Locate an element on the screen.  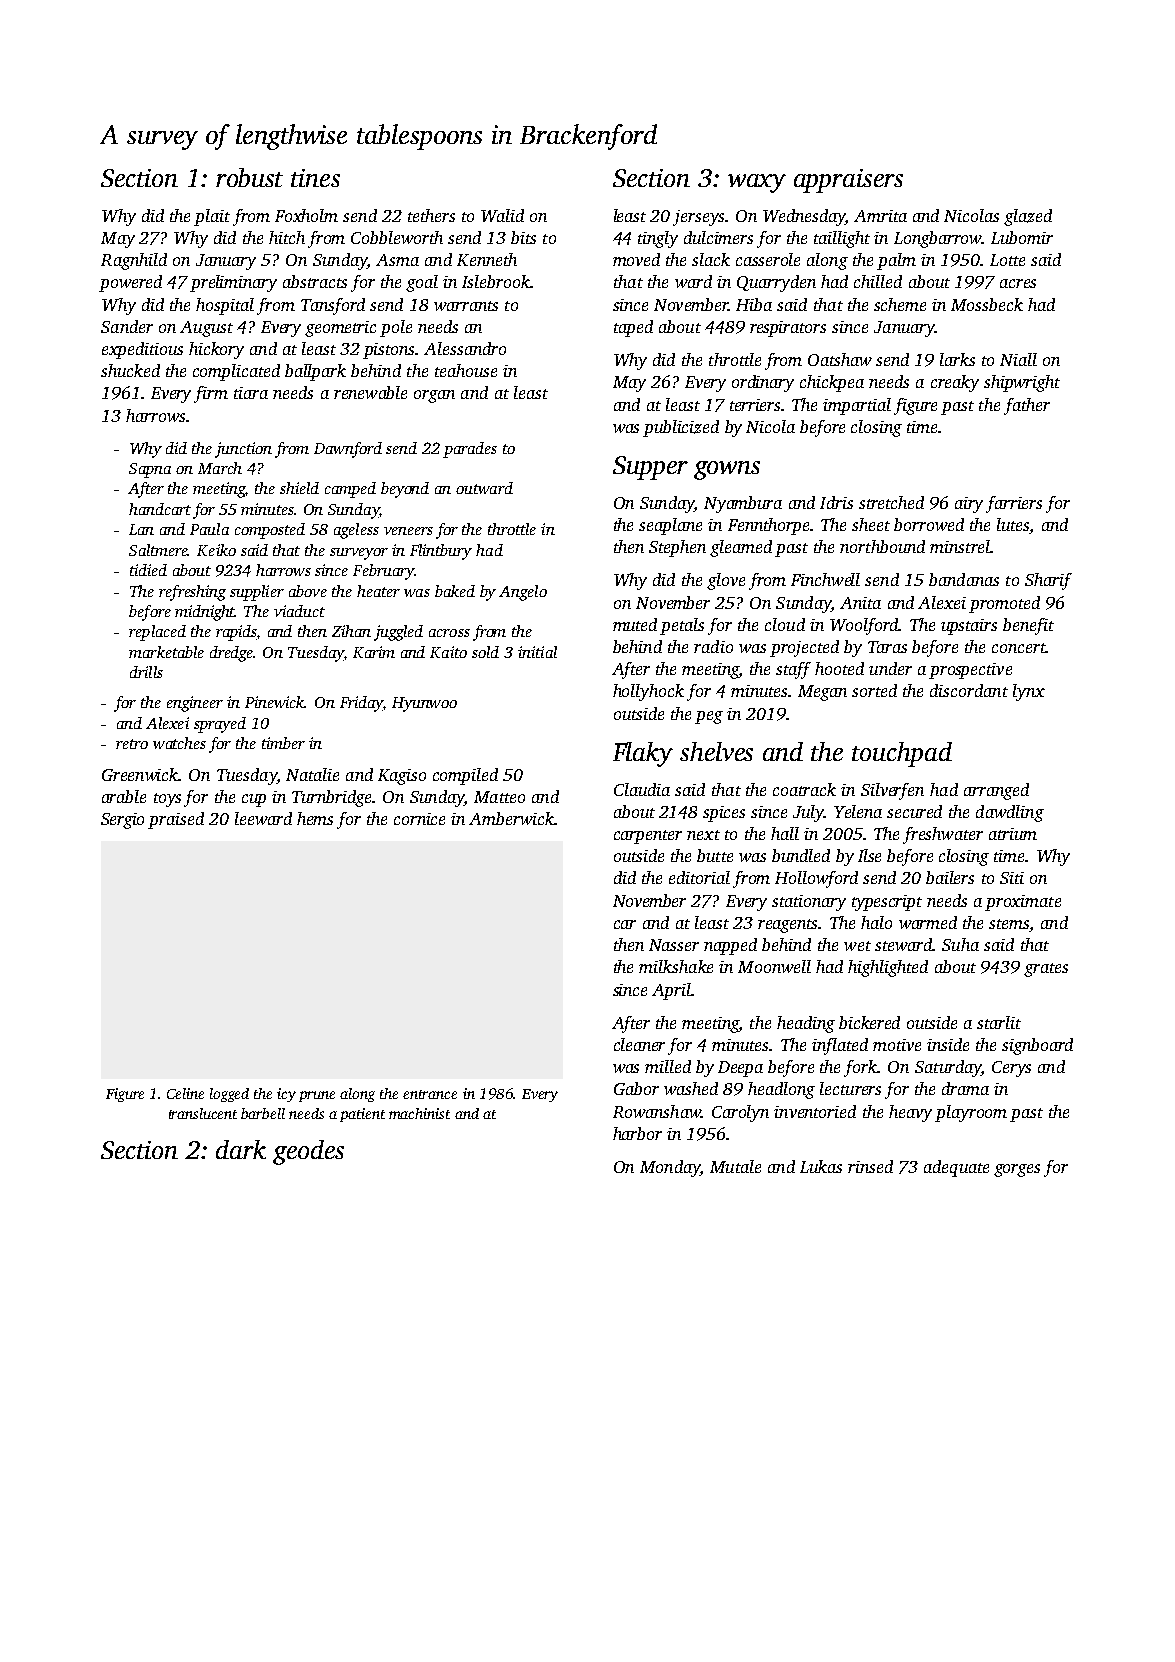
waxy is located at coordinates (757, 183).
